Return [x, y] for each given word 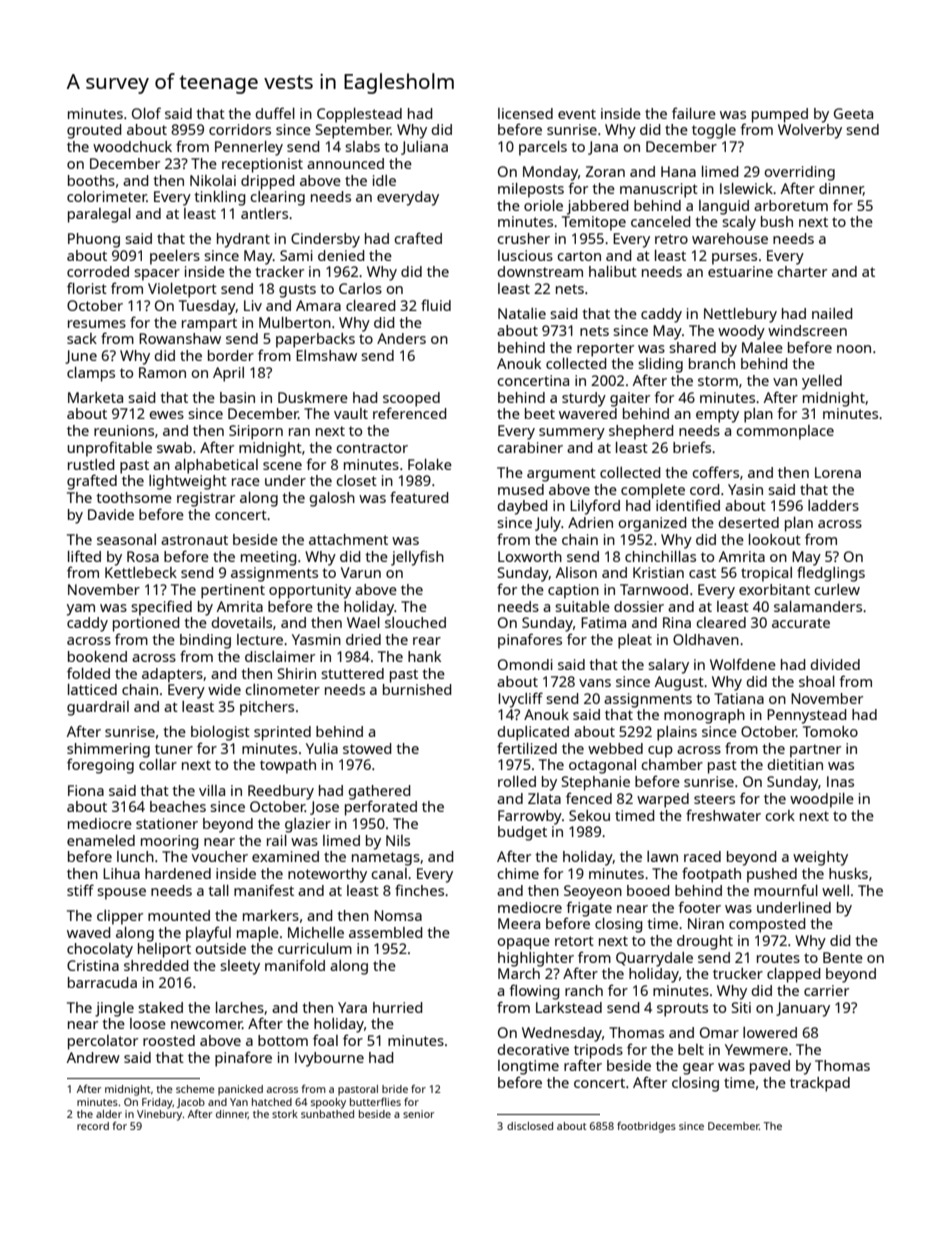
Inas [840, 781]
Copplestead [359, 115]
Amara [318, 305]
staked [160, 1007]
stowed [367, 748]
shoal [817, 681]
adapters [172, 675]
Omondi [525, 664]
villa [212, 790]
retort [574, 941]
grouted [94, 131]
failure [694, 113]
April [228, 374]
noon [854, 349]
